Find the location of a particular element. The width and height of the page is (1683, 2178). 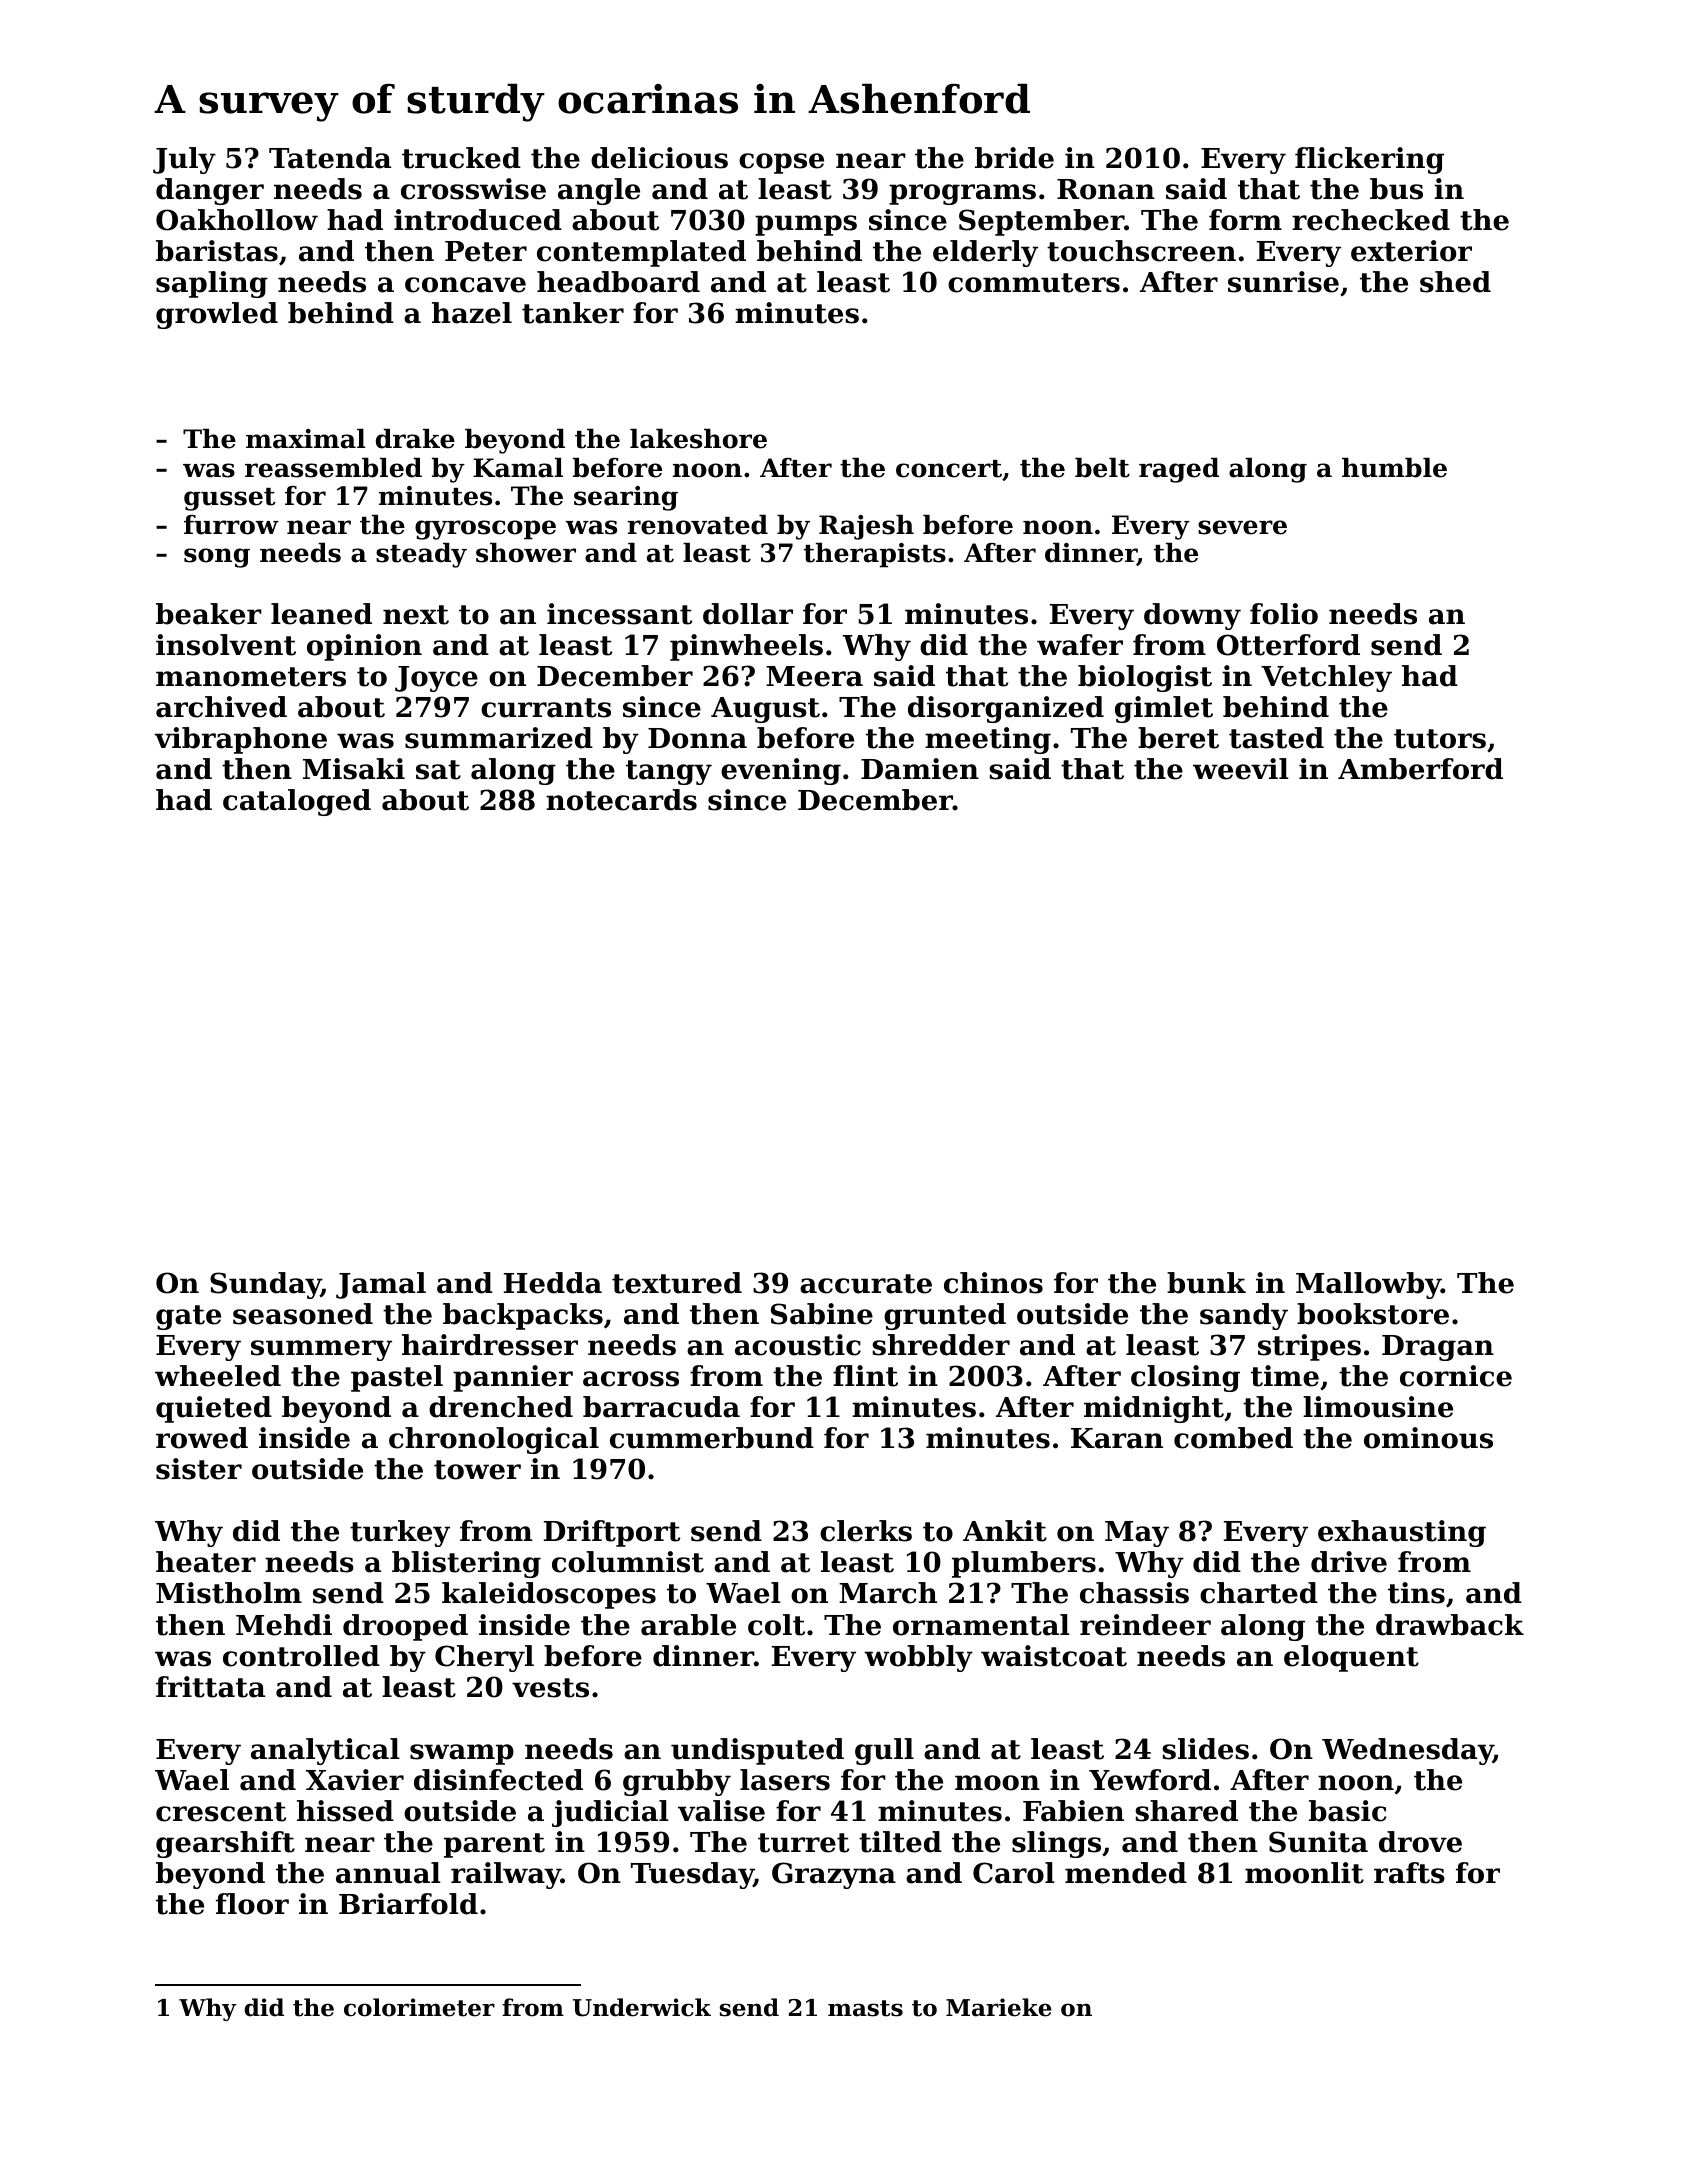

drove is located at coordinates (1420, 1842).
